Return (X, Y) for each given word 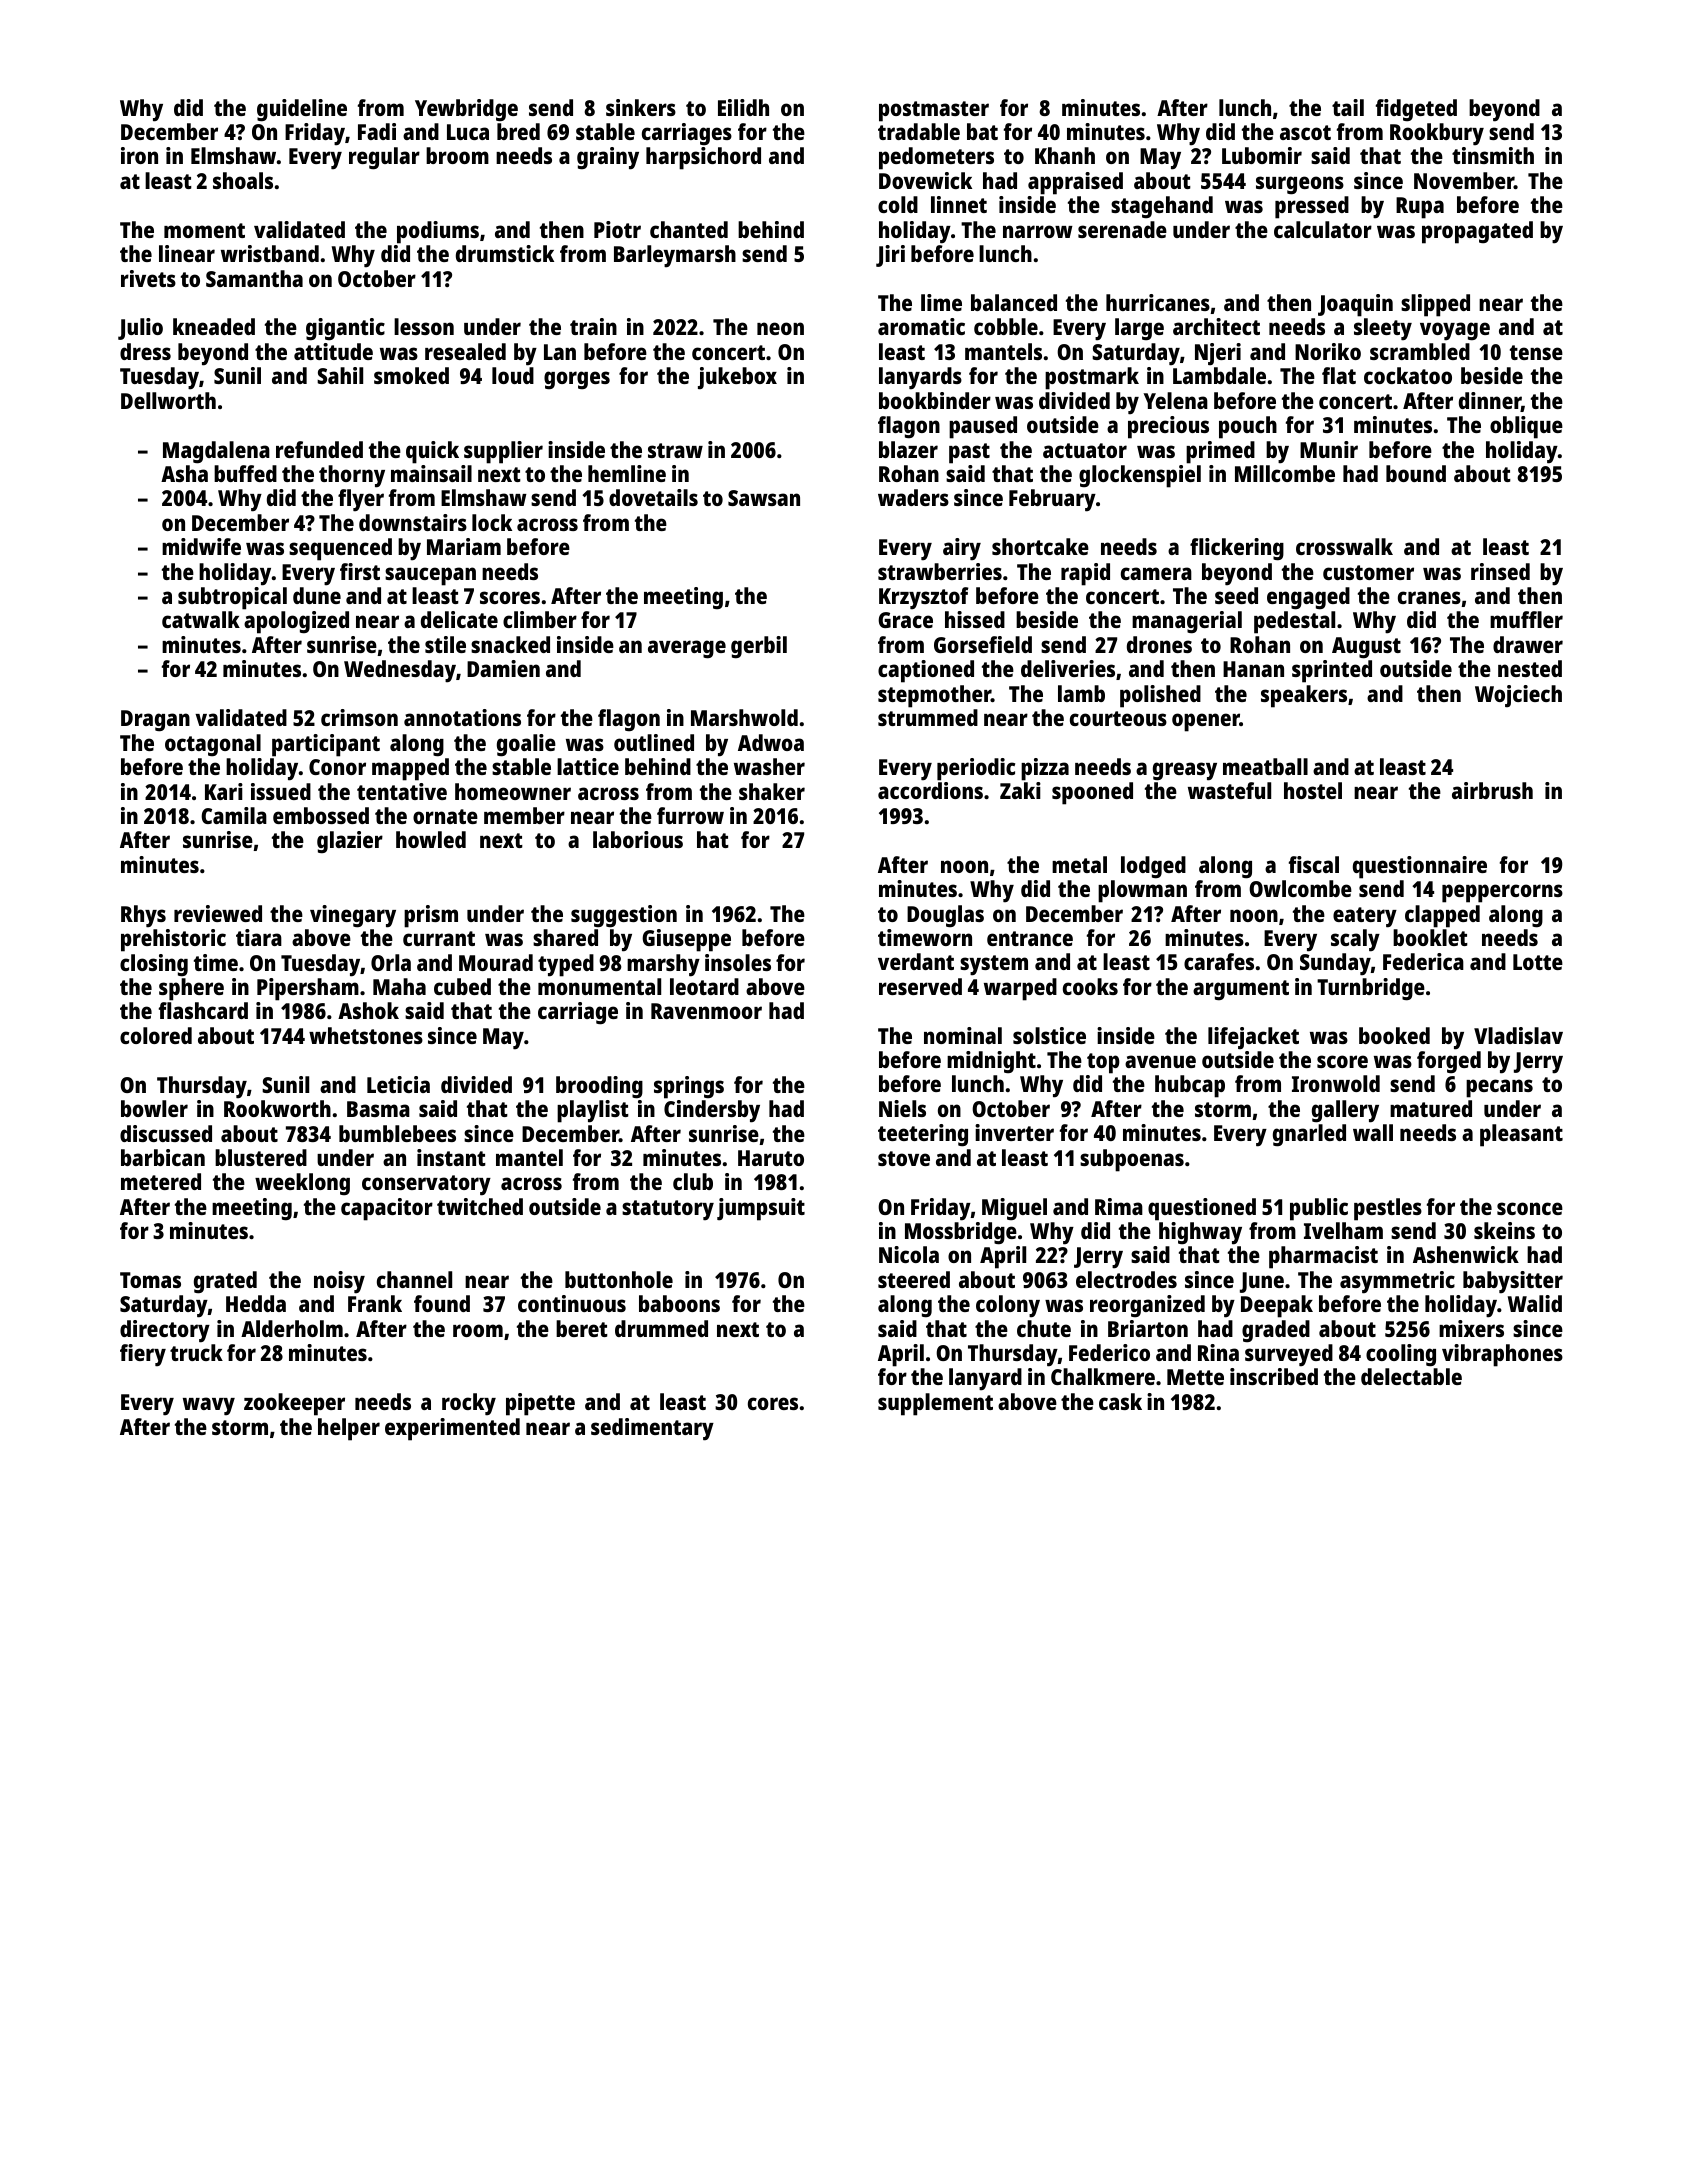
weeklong (302, 1184)
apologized (296, 622)
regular (384, 158)
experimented (452, 1429)
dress (145, 351)
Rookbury (1437, 134)
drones (1159, 644)
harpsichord (703, 158)
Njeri (1218, 354)
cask (1120, 1401)
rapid (1085, 574)
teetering (923, 1135)
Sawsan (764, 498)
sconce (1530, 1208)
